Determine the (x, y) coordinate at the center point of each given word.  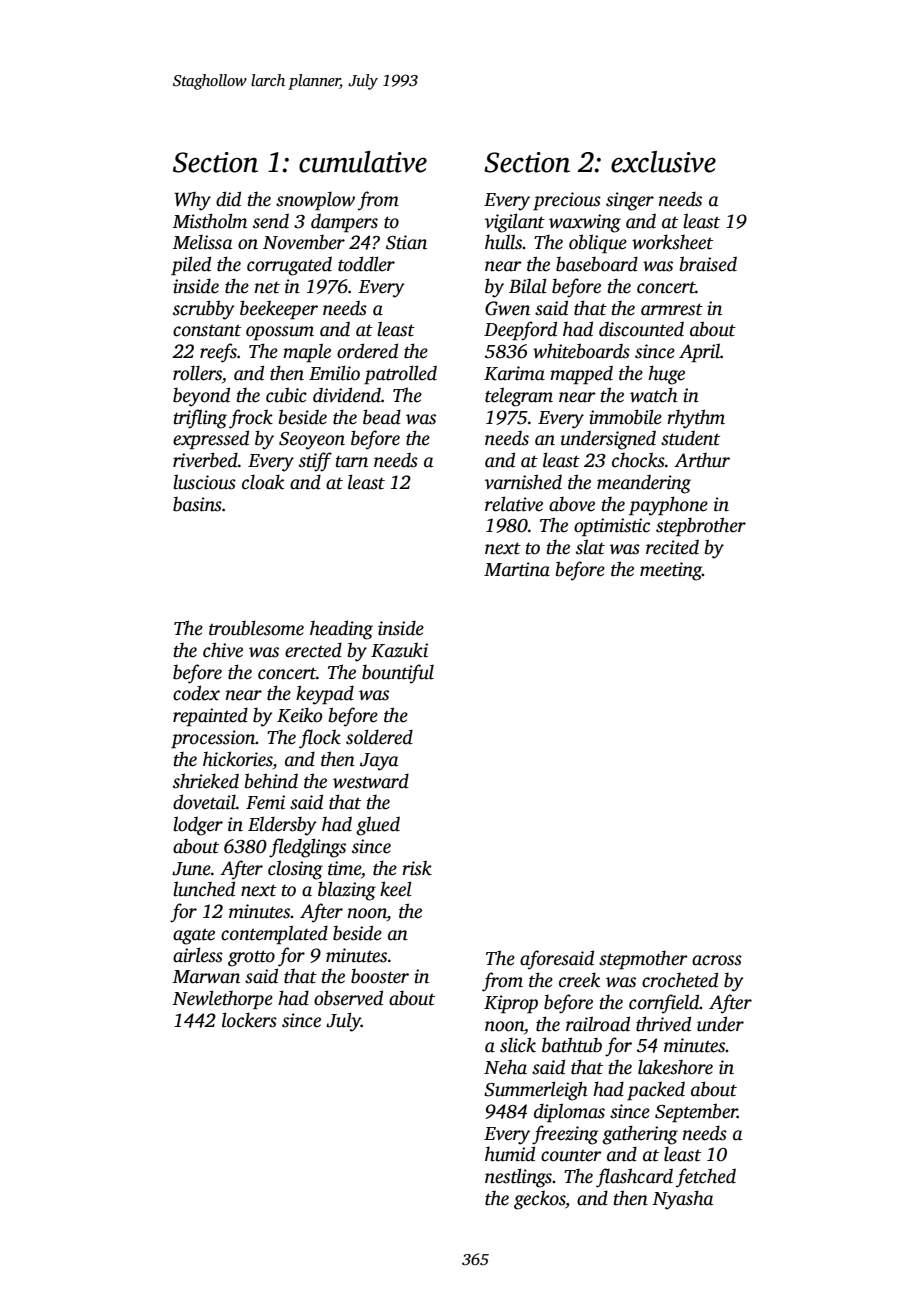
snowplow (315, 201)
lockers (249, 1020)
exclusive (663, 162)
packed (656, 1091)
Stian (406, 242)
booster (380, 976)
